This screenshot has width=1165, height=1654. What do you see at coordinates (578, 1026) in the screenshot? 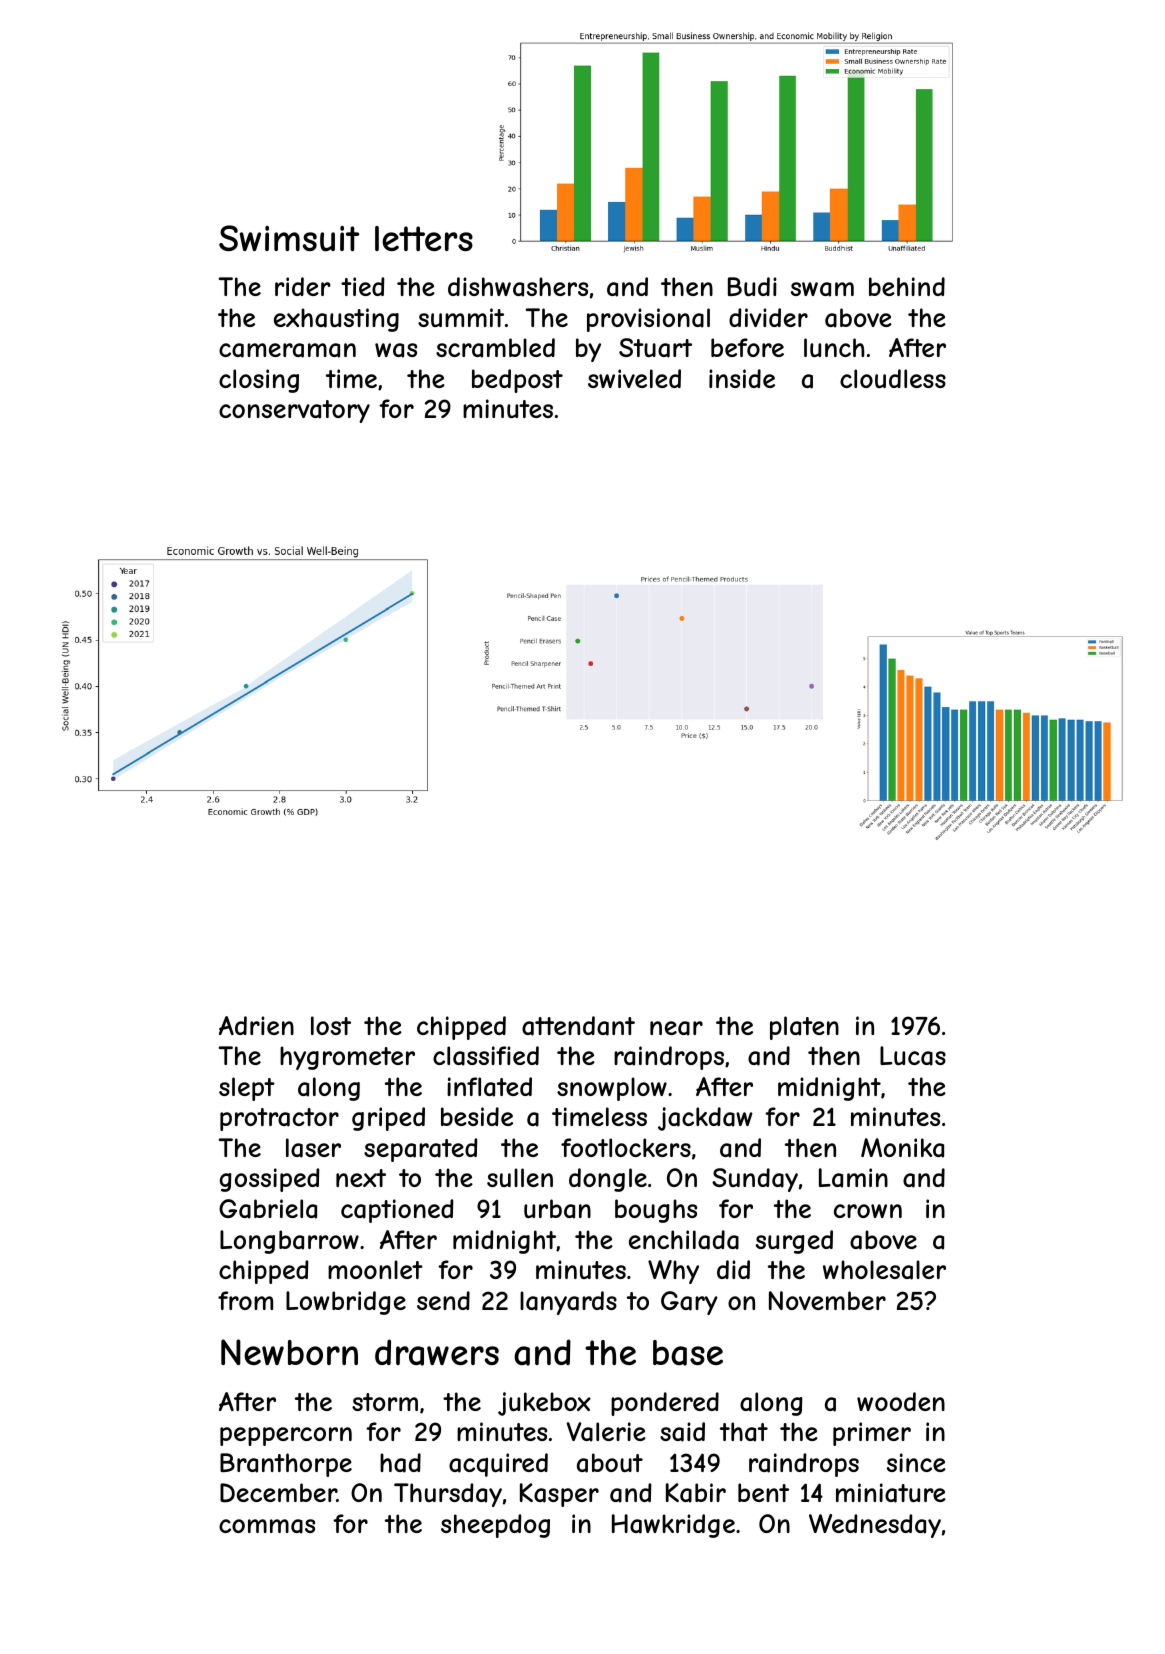
I see `attendant` at bounding box center [578, 1026].
